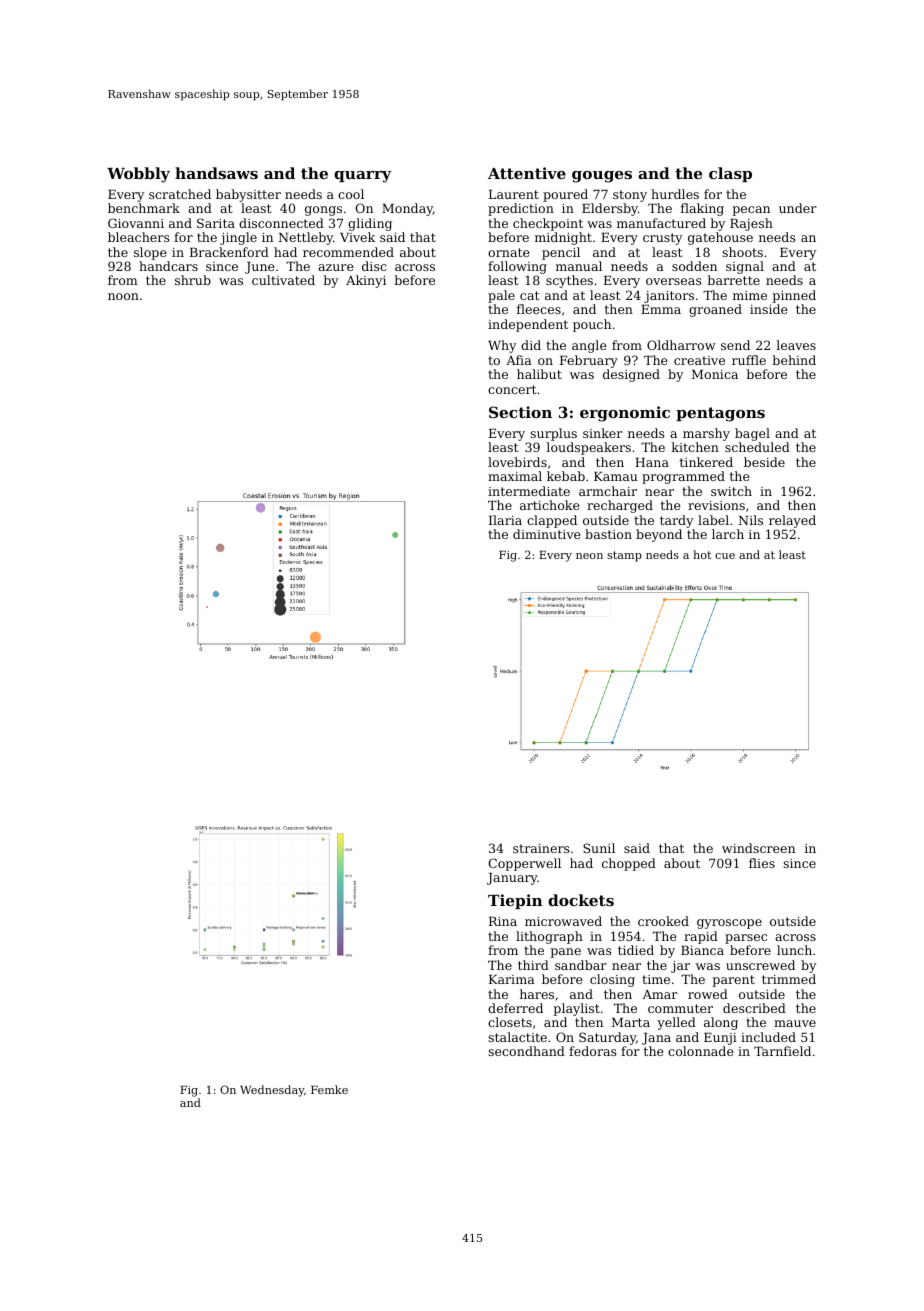  Describe the element at coordinates (363, 177) in the document. I see `quarry` at that location.
